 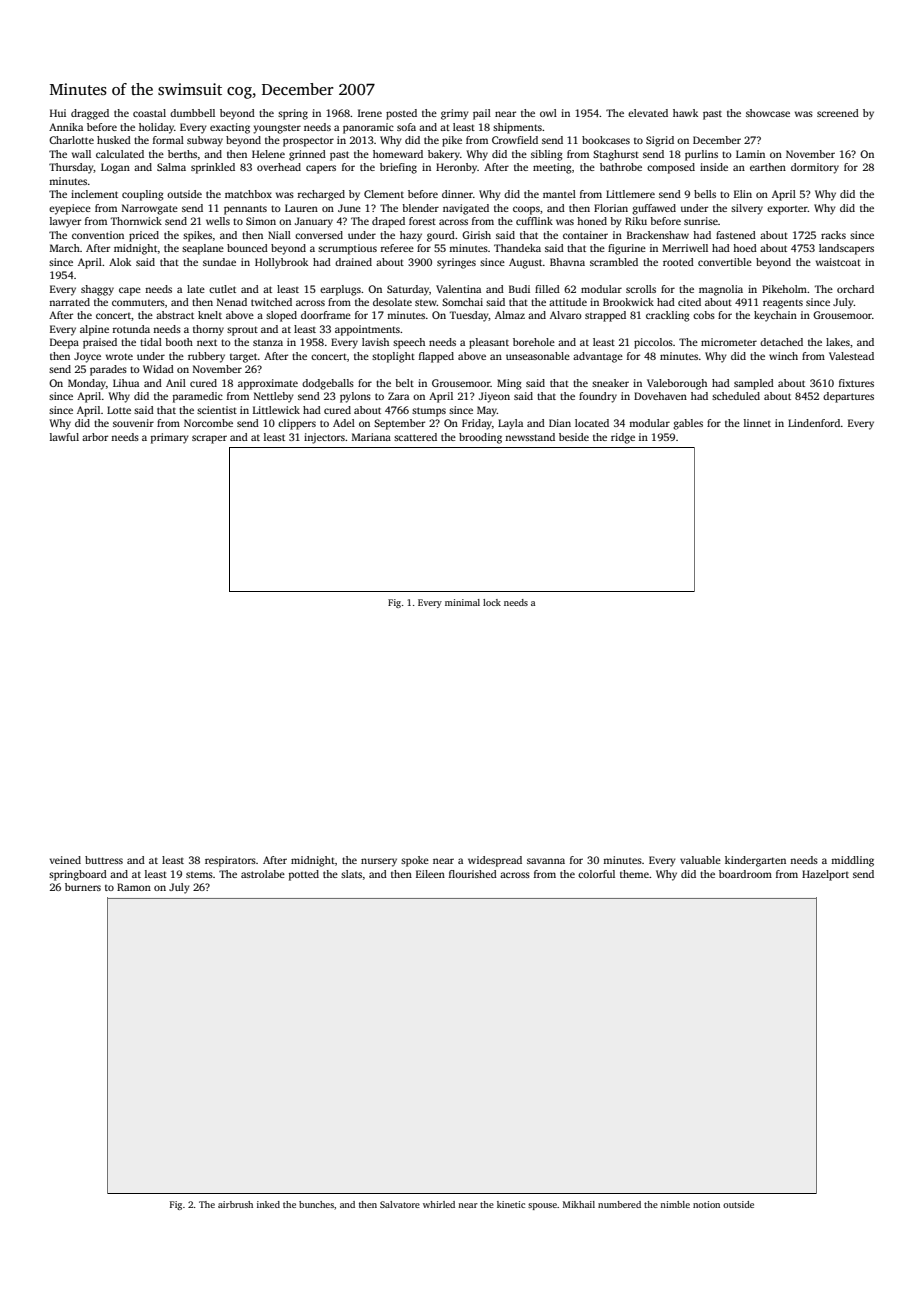 What do you see at coordinates (149, 113) in the document?
I see `coastal` at bounding box center [149, 113].
